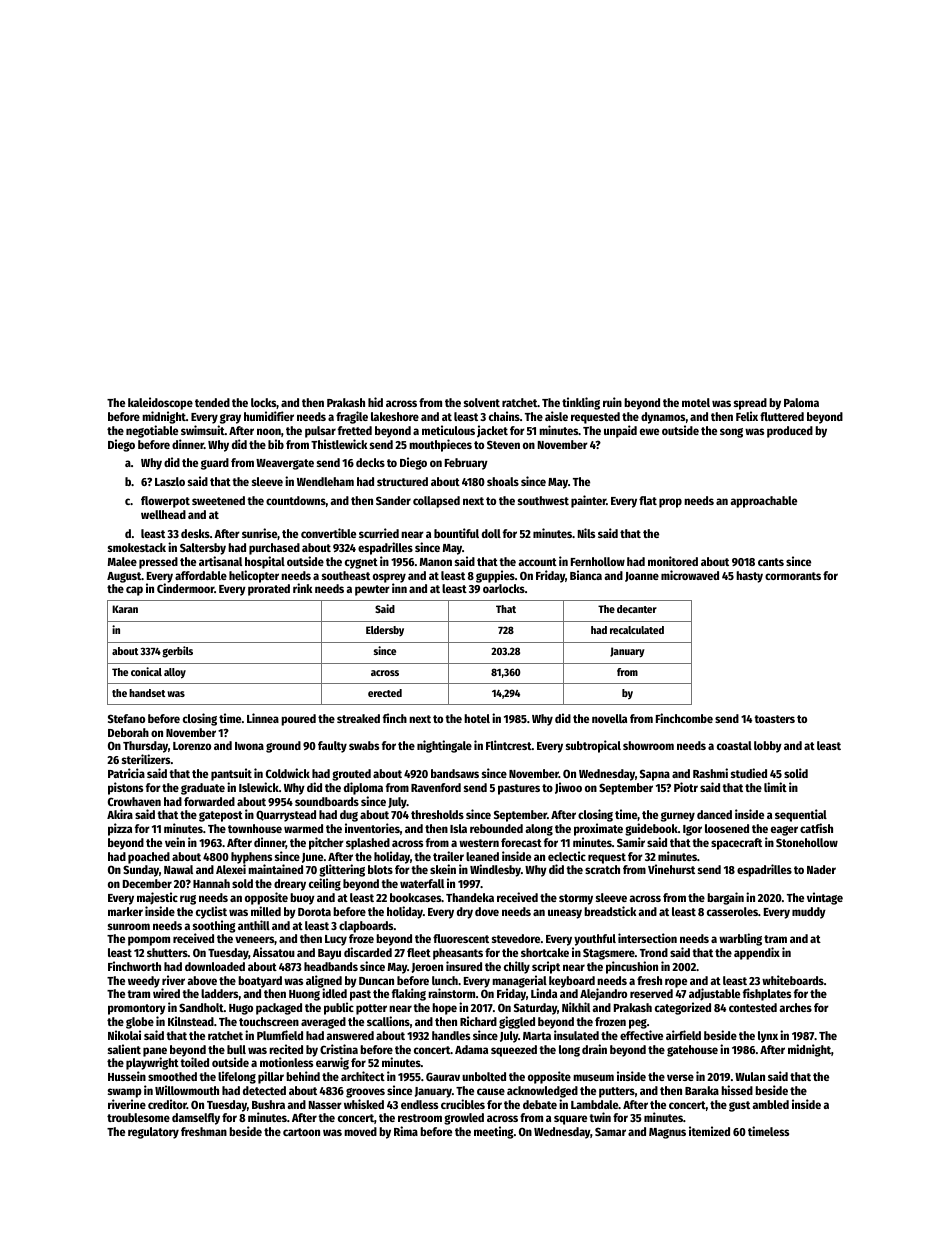 This image has height=1233, width=952. I want to click on discarded, so click(368, 952).
